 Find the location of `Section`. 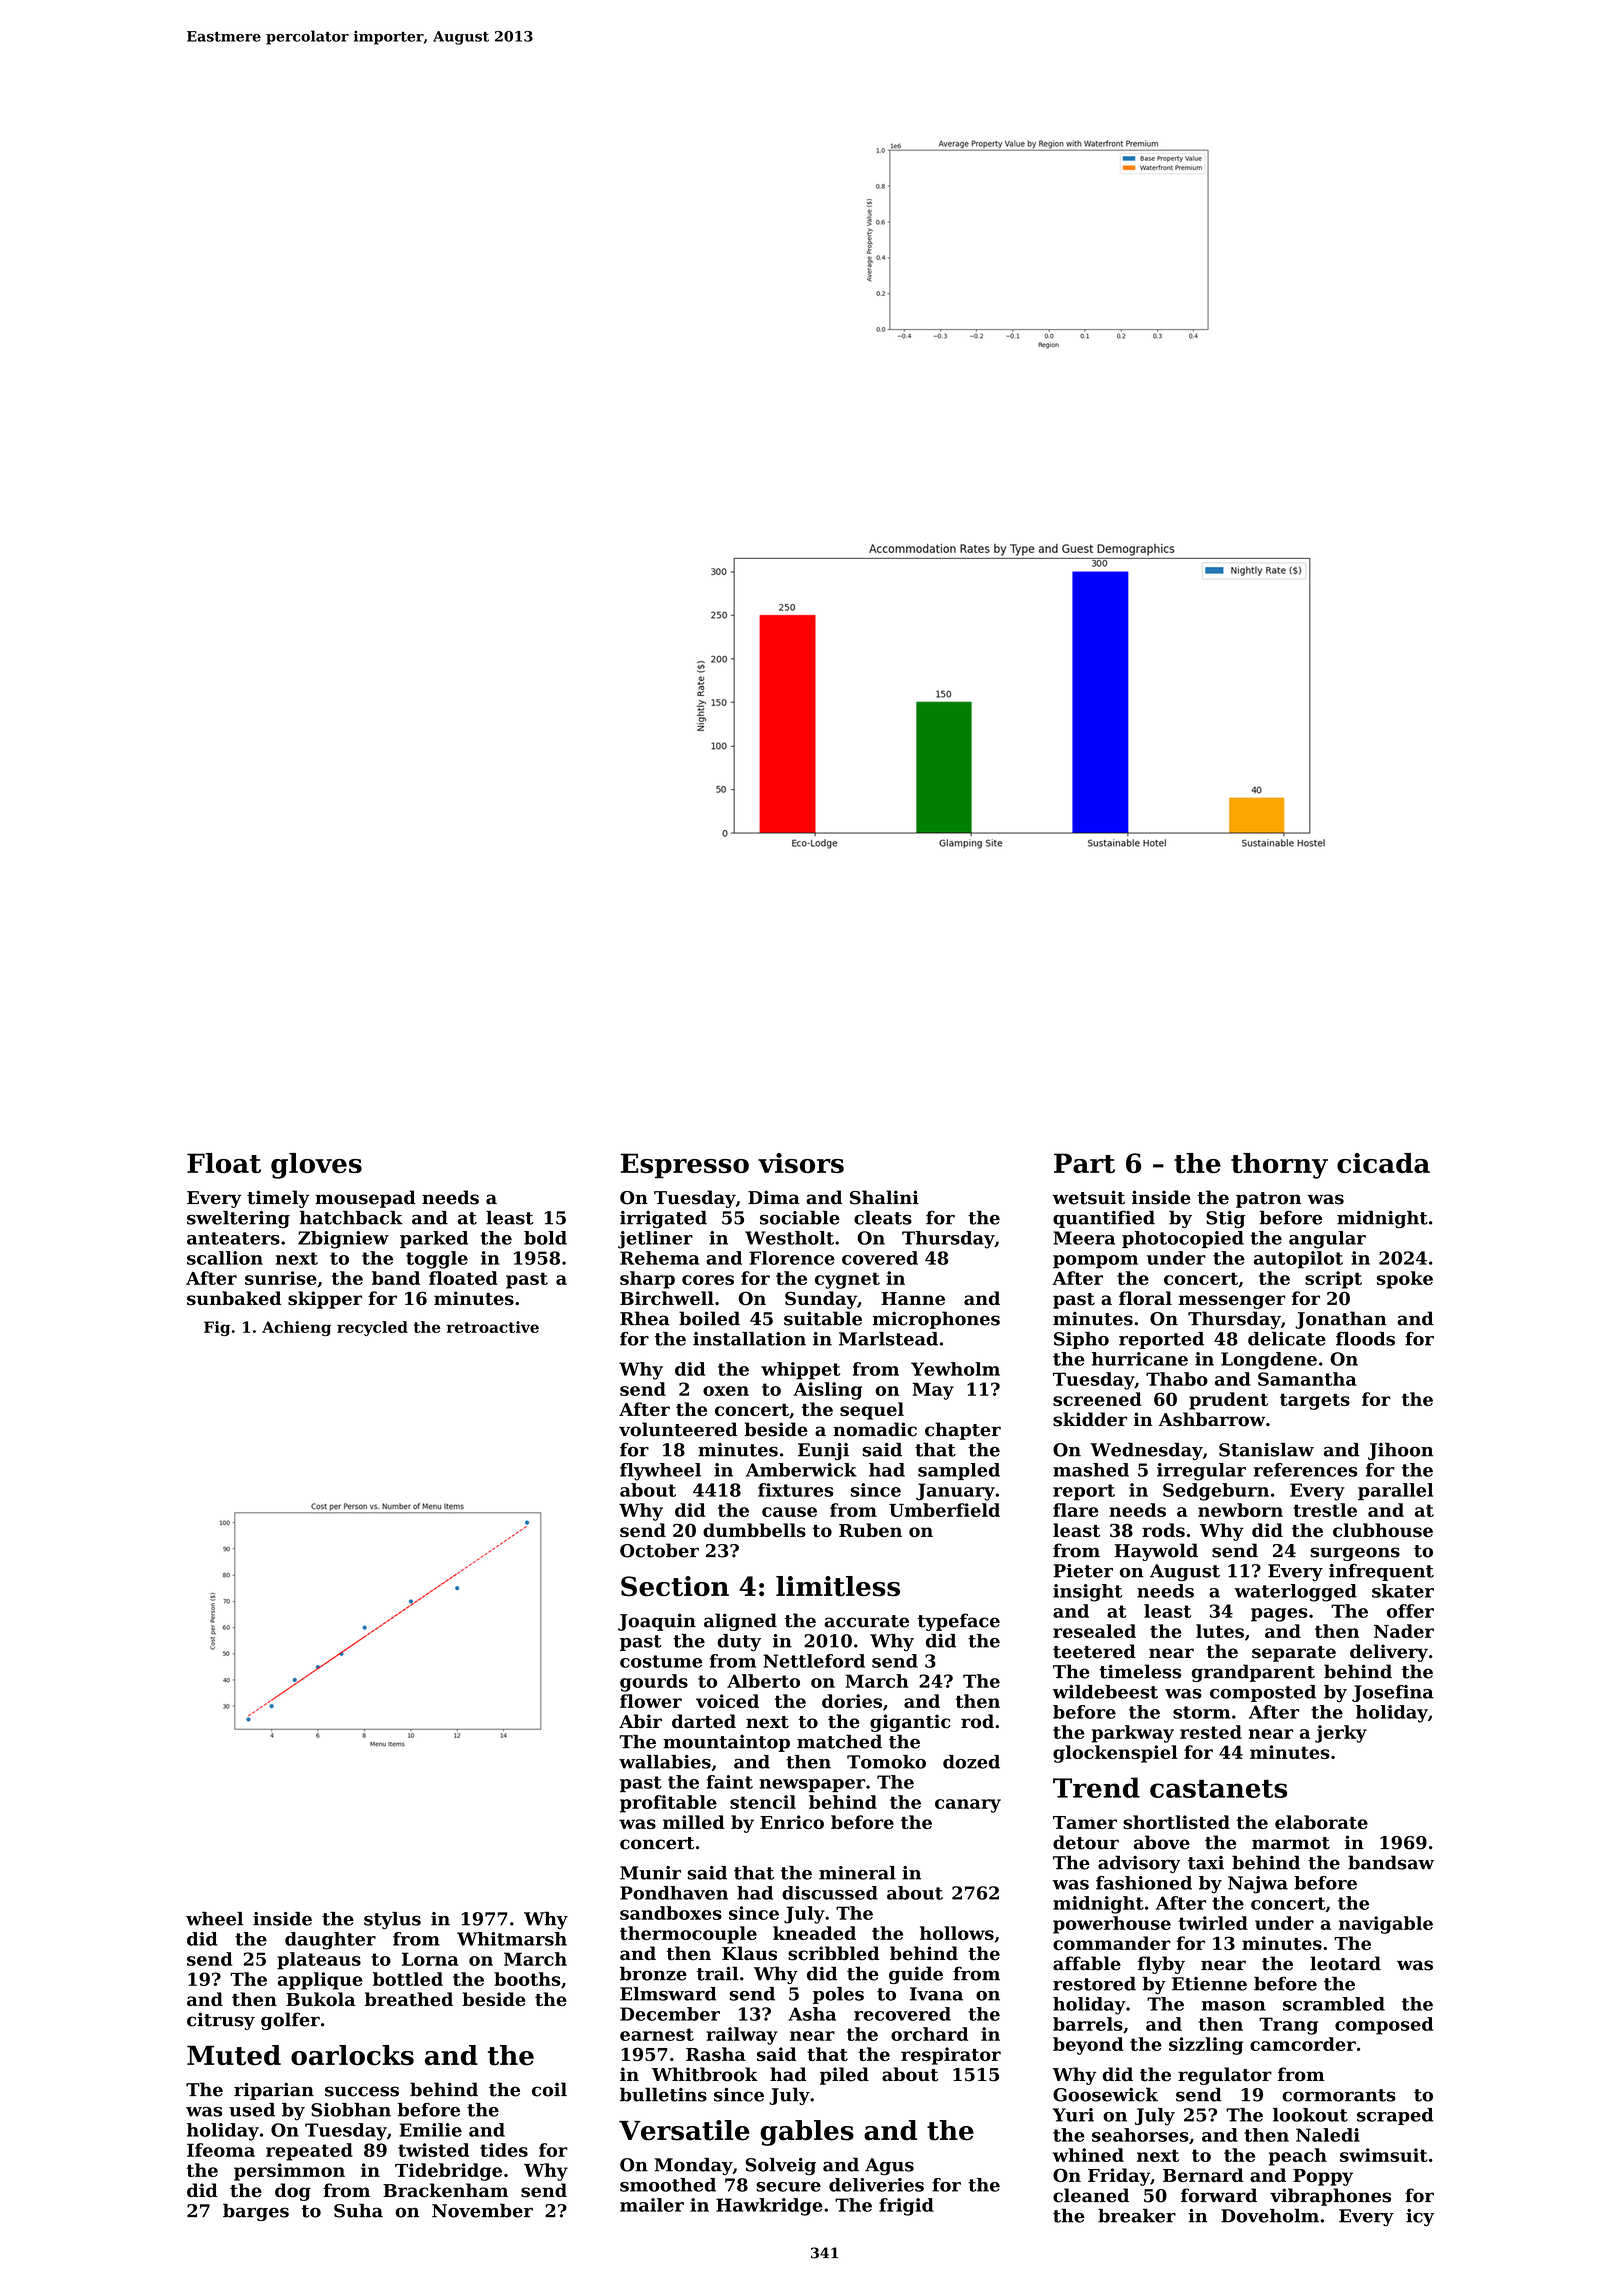

Section is located at coordinates (675, 1586).
